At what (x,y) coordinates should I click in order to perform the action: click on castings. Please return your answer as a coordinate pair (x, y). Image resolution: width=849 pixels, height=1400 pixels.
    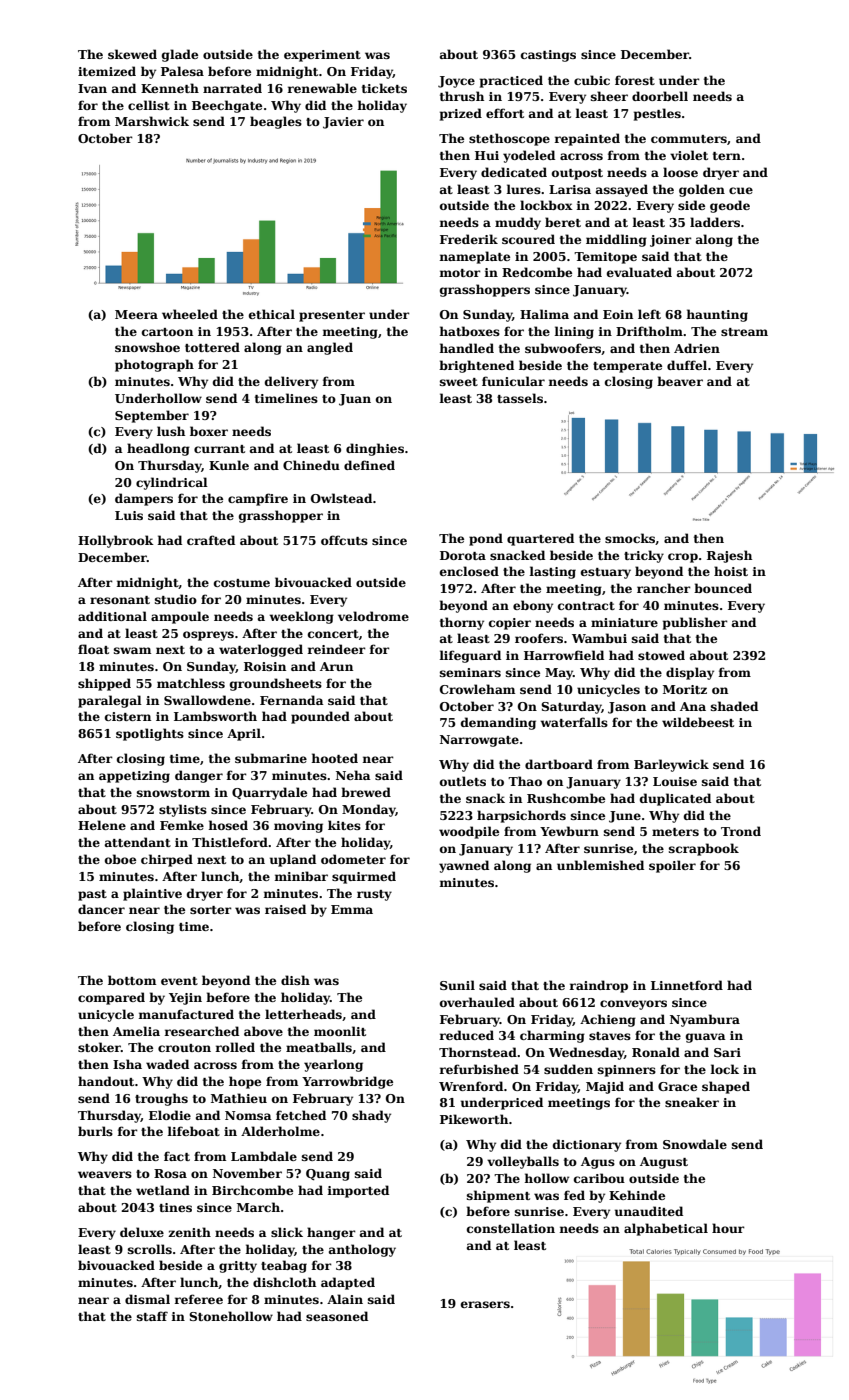
    Looking at the image, I should click on (548, 56).
